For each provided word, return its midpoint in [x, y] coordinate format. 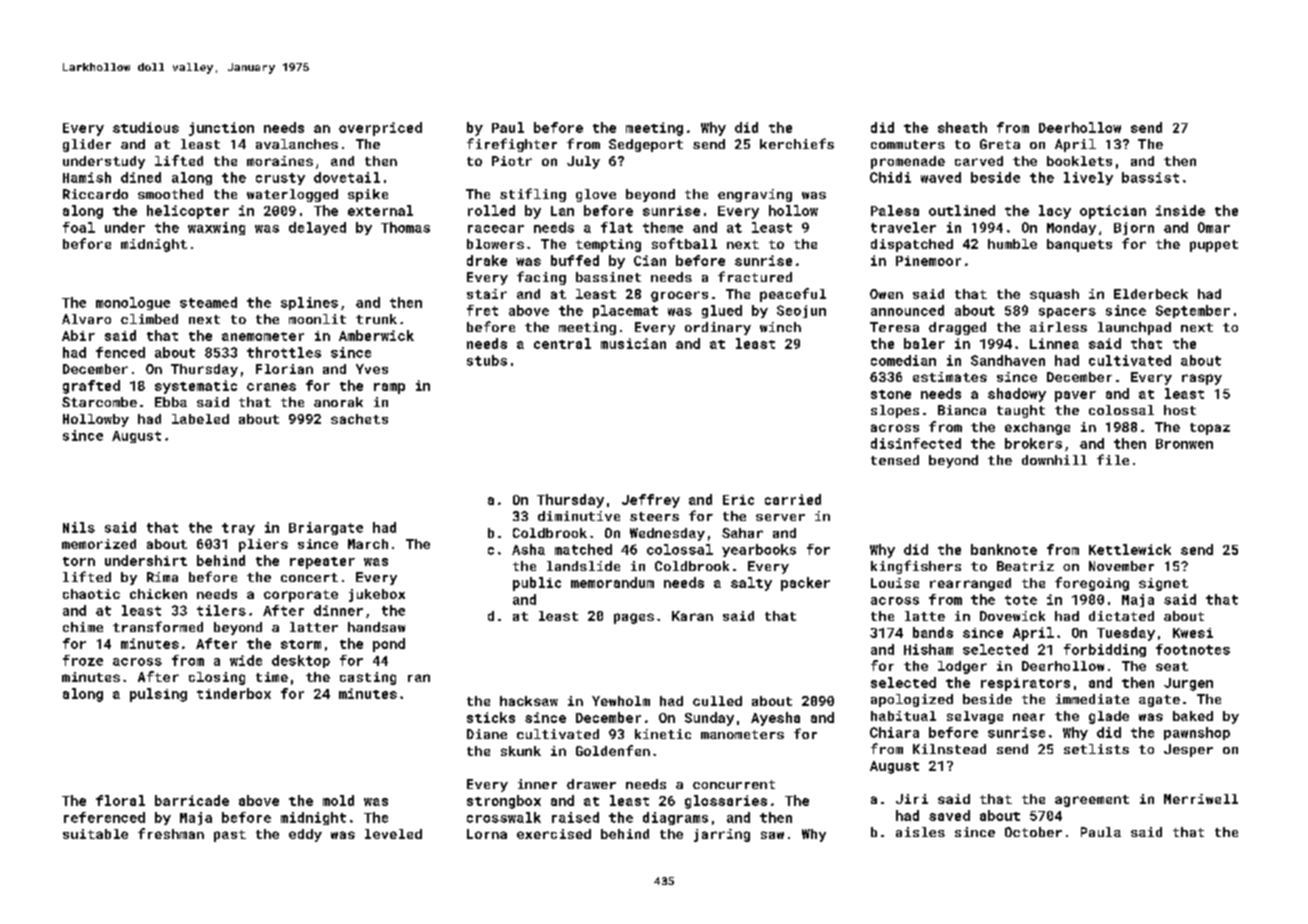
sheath [962, 127]
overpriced [380, 129]
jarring [722, 835]
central [562, 343]
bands [933, 632]
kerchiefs [797, 143]
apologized [912, 700]
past [230, 836]
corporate [301, 596]
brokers [1033, 443]
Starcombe [99, 402]
